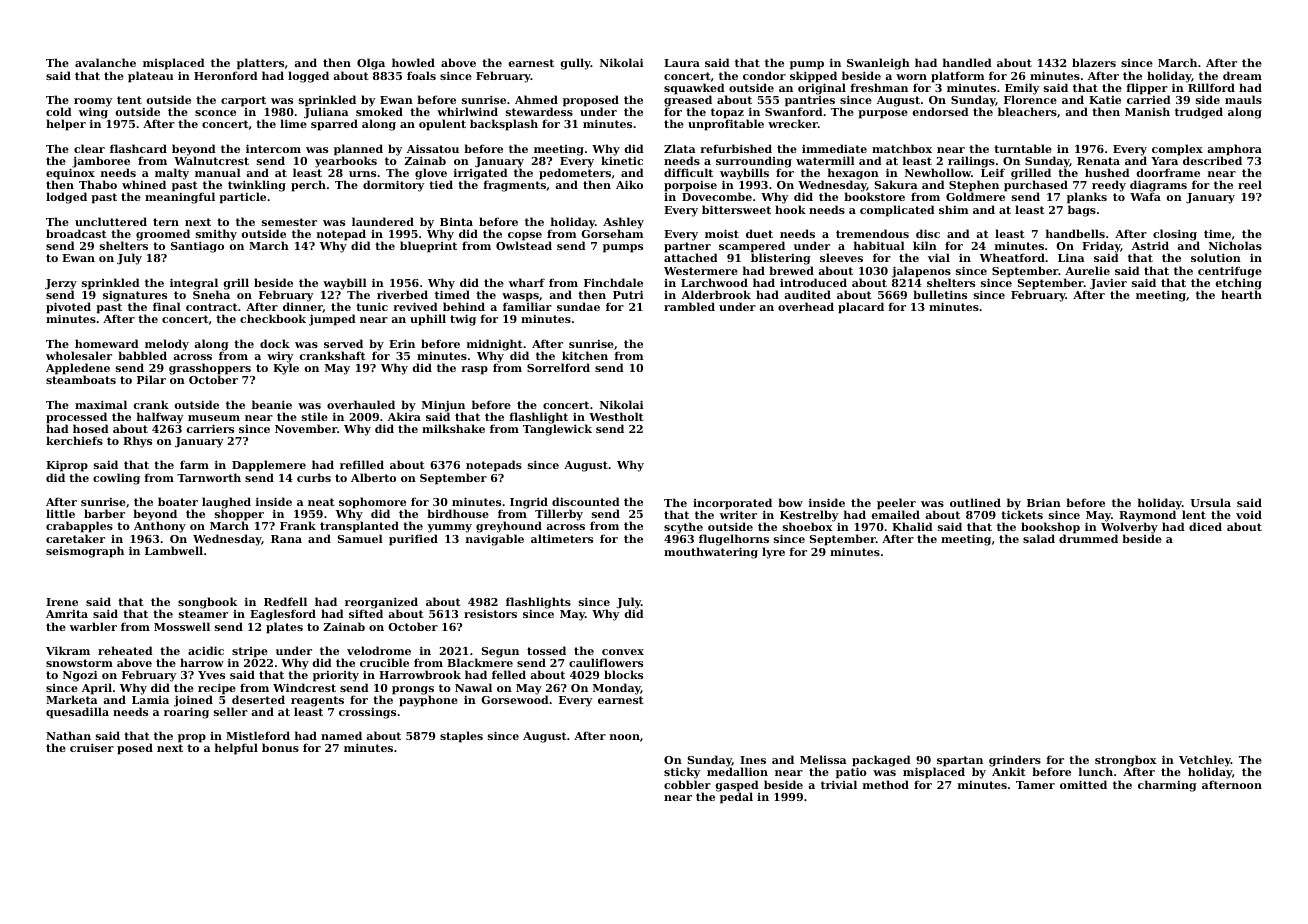 This screenshot has width=1308, height=924. Describe the element at coordinates (886, 784) in the screenshot. I see `method` at that location.
